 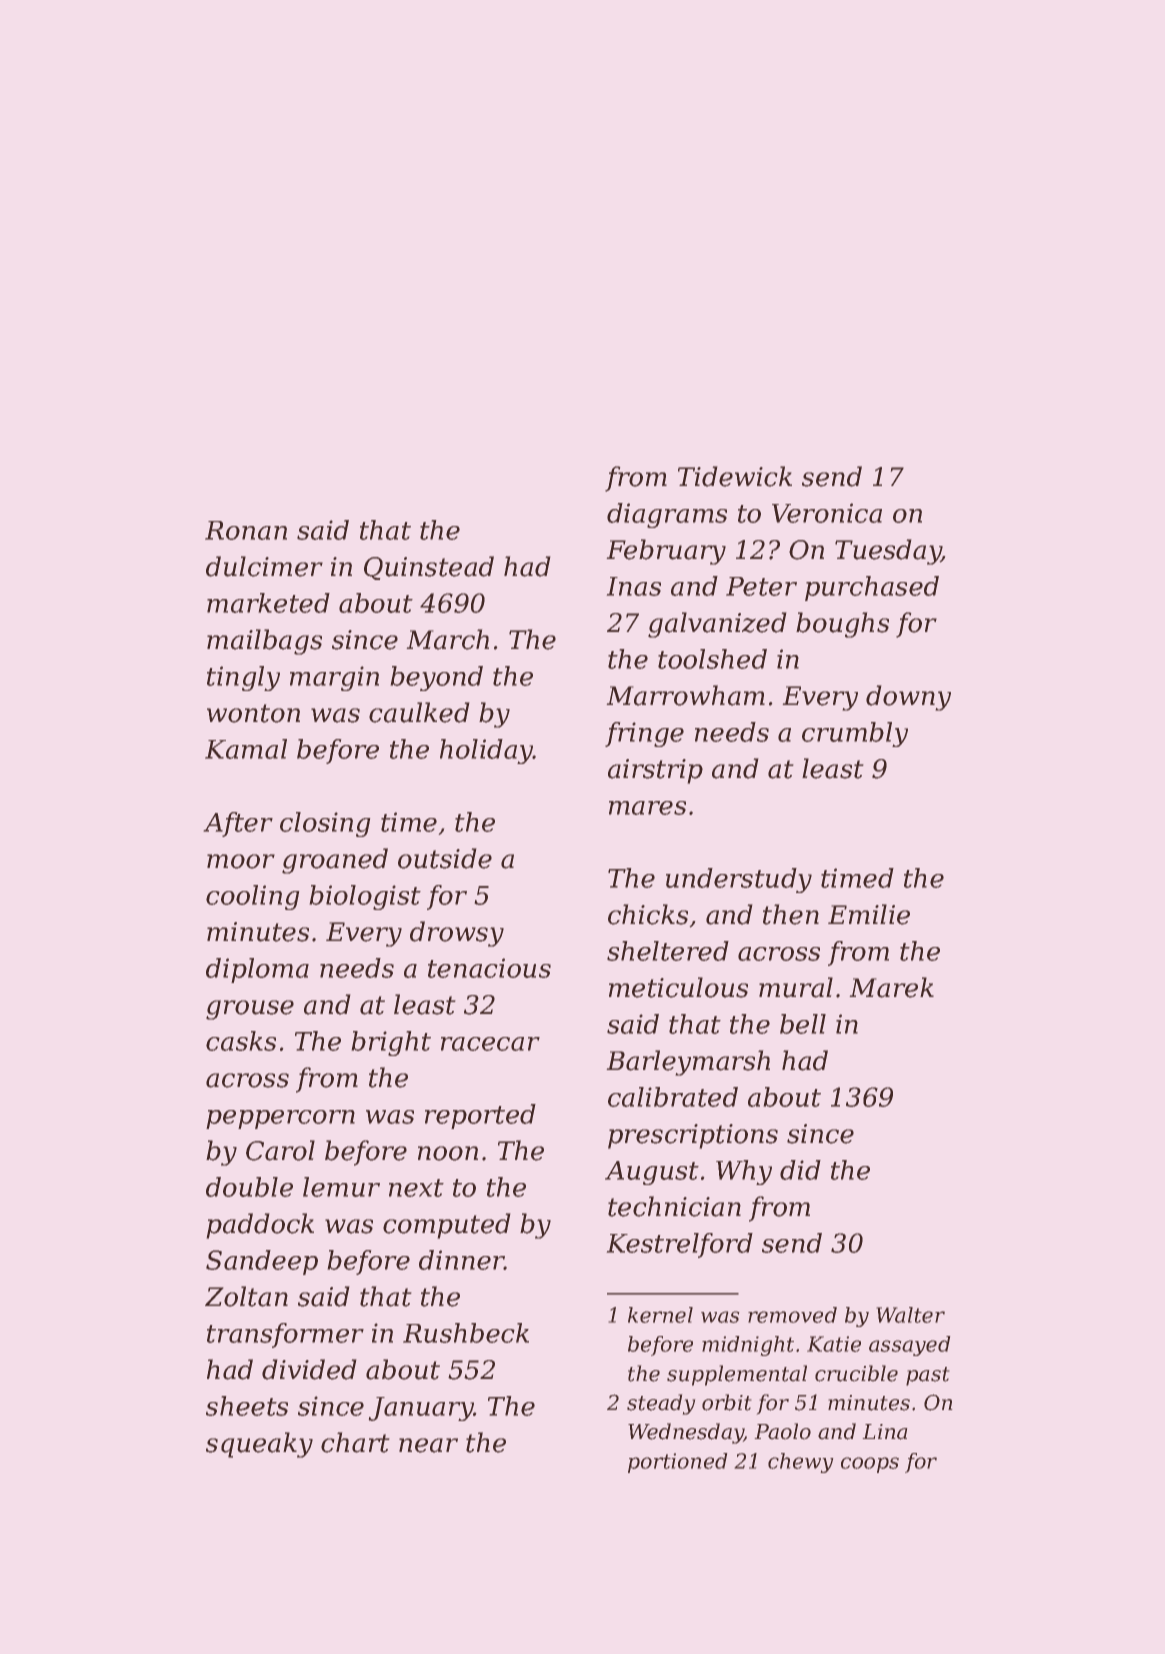 I want to click on reported, so click(x=480, y=1116).
